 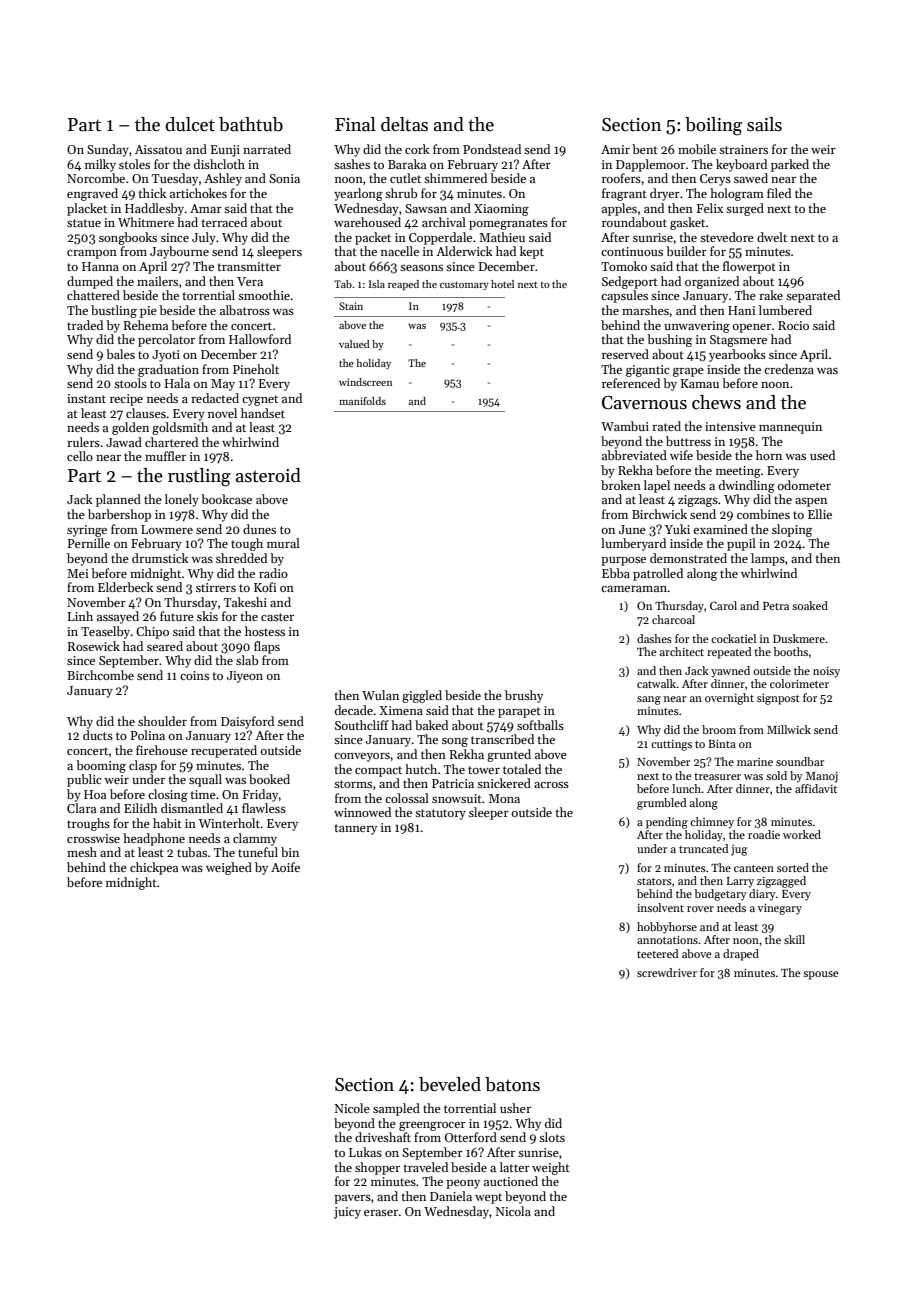 I want to click on keyboard, so click(x=741, y=165).
